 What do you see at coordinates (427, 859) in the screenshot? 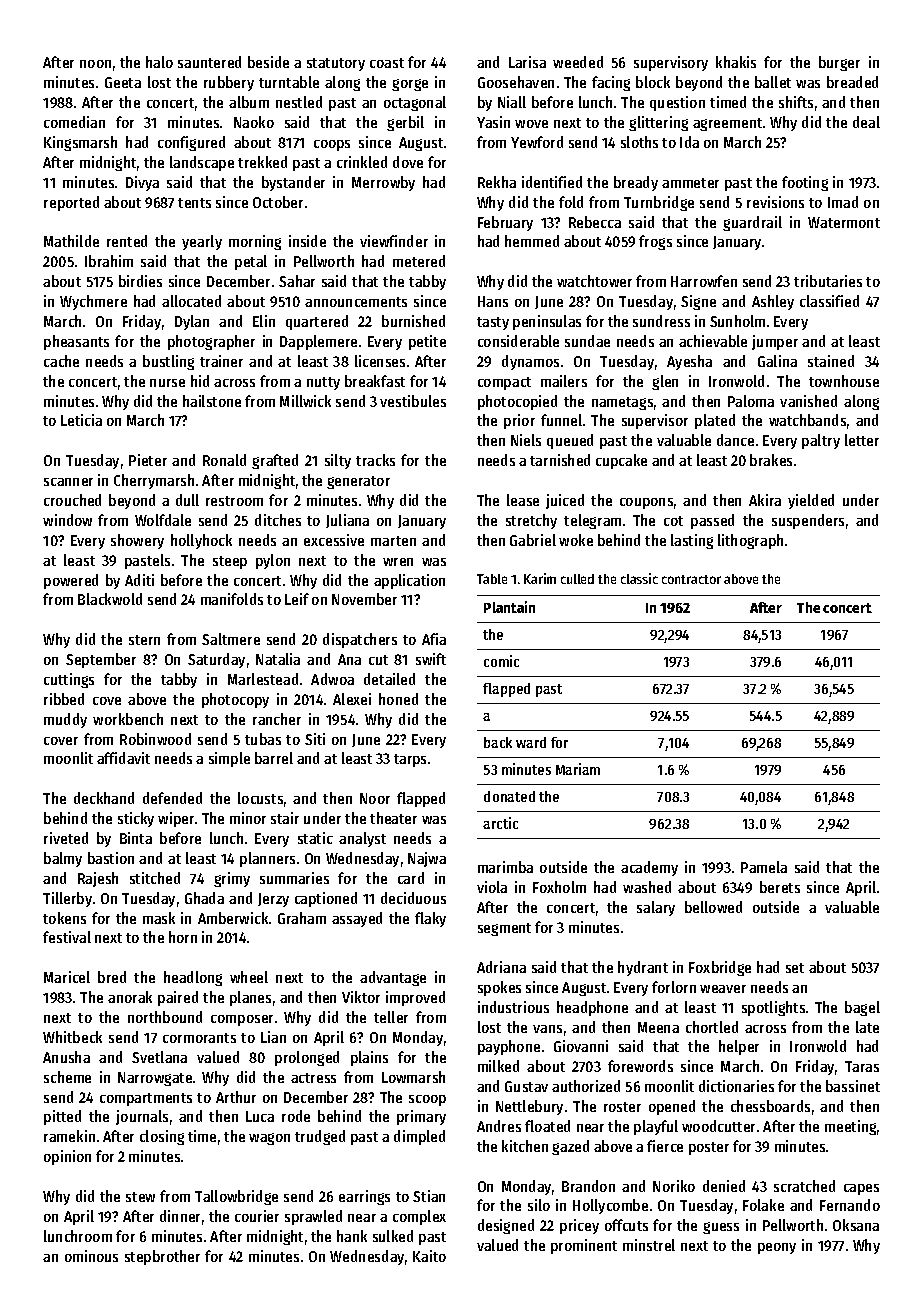
I see `Najwa` at bounding box center [427, 859].
